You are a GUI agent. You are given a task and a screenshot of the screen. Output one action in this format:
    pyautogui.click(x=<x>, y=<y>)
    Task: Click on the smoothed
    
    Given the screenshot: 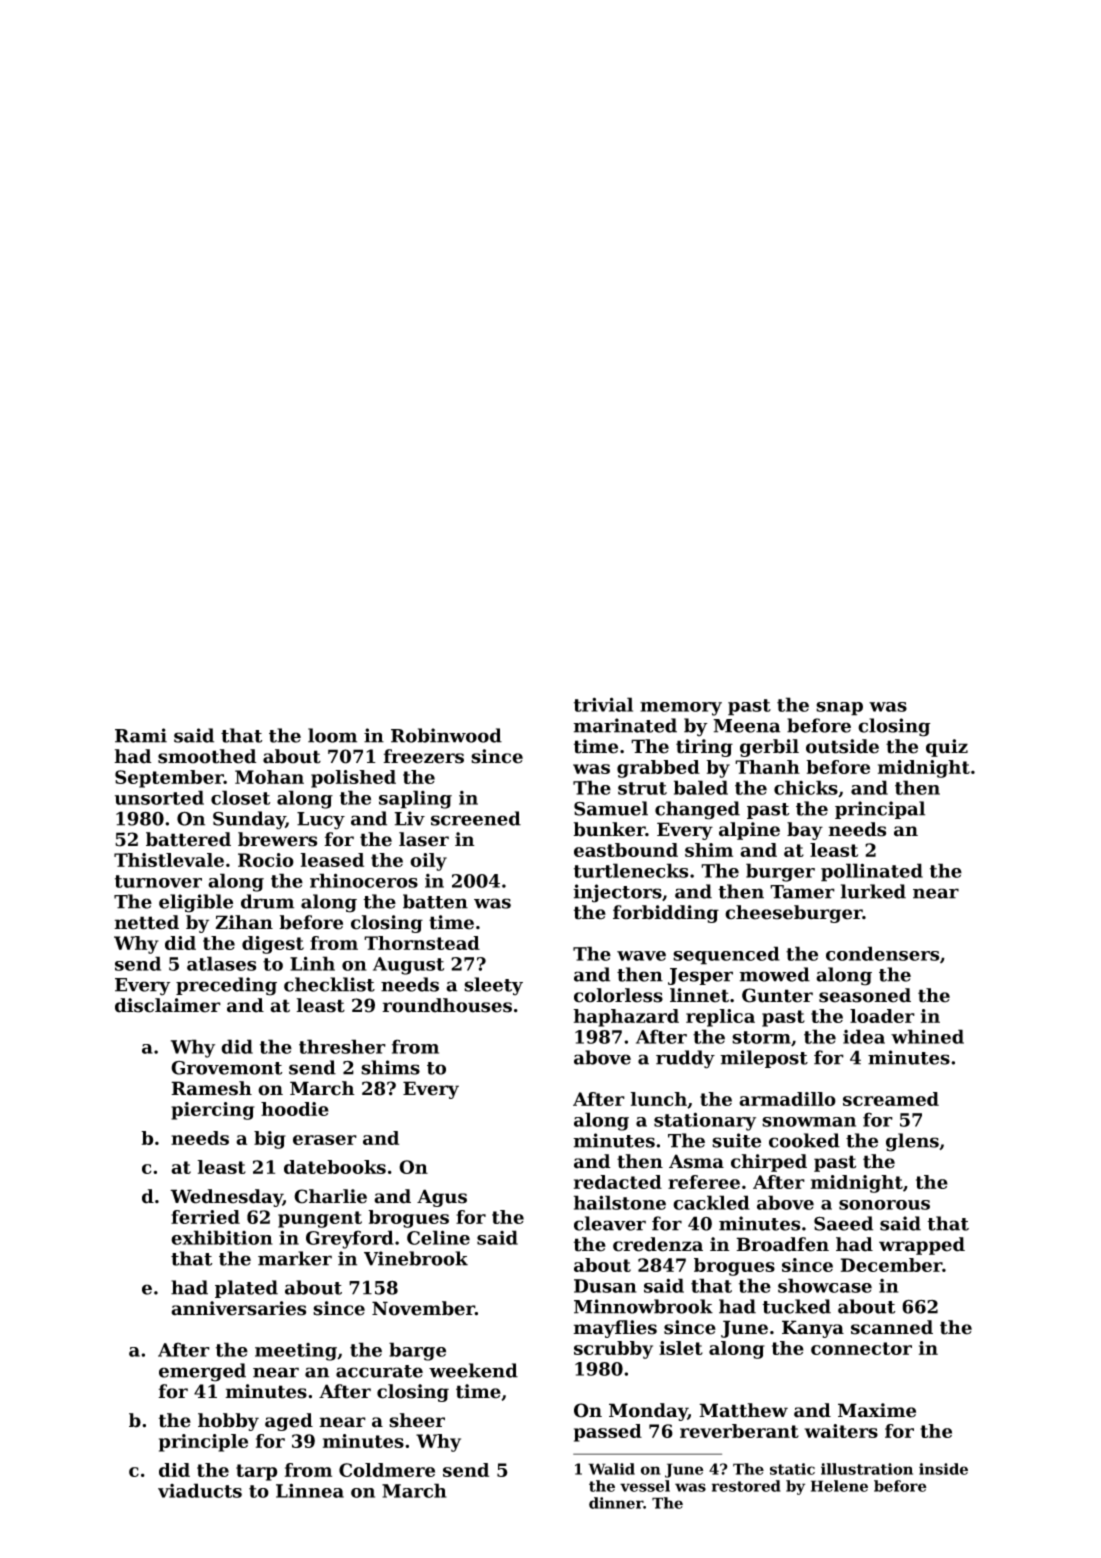 What is the action you would take?
    pyautogui.click(x=207, y=756)
